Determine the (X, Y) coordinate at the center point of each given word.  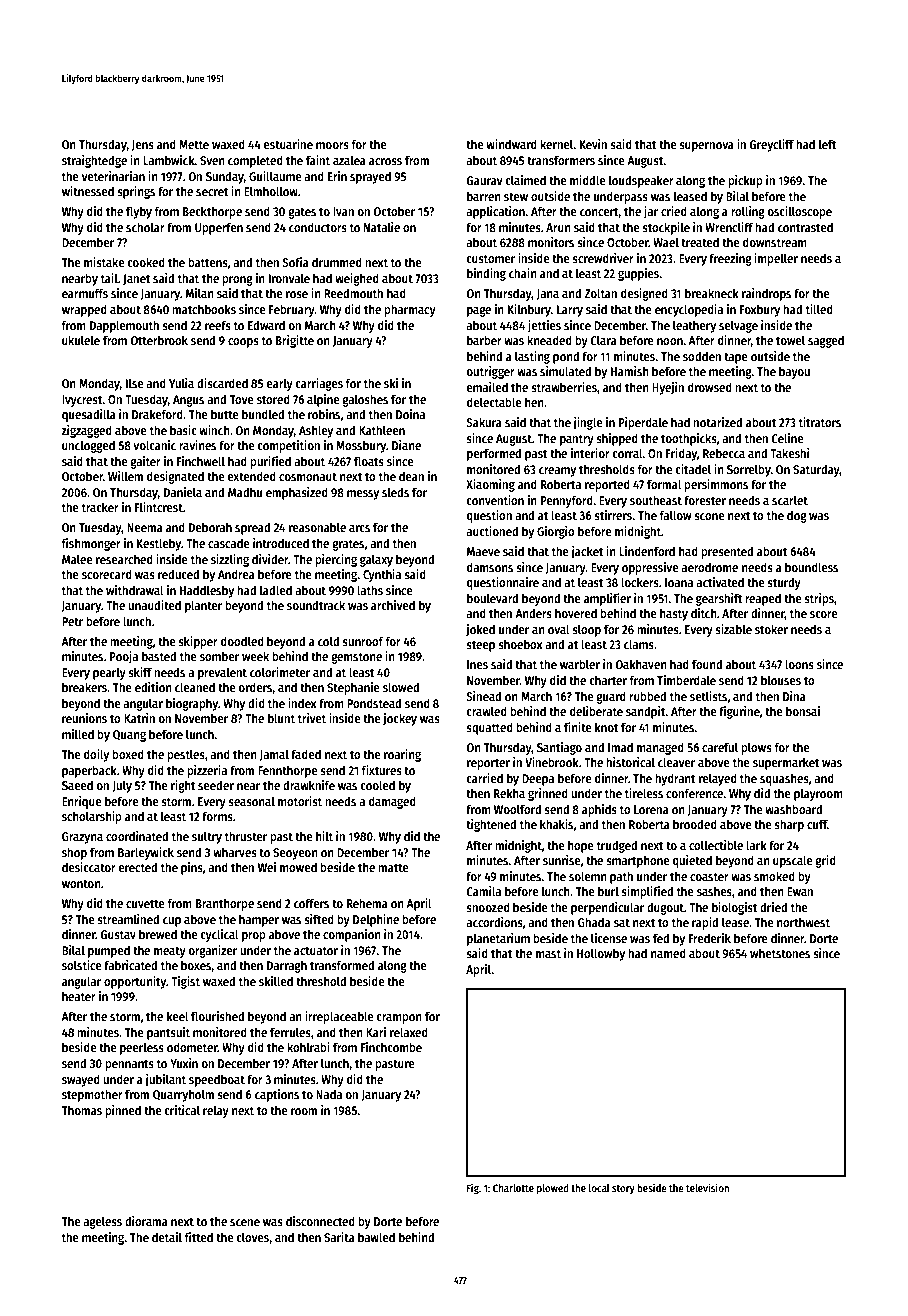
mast (548, 953)
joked (480, 630)
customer (490, 258)
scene (245, 1222)
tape (736, 358)
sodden (702, 356)
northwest (803, 922)
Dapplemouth (124, 326)
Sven (212, 160)
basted (159, 656)
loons (799, 664)
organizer (212, 951)
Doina (410, 414)
